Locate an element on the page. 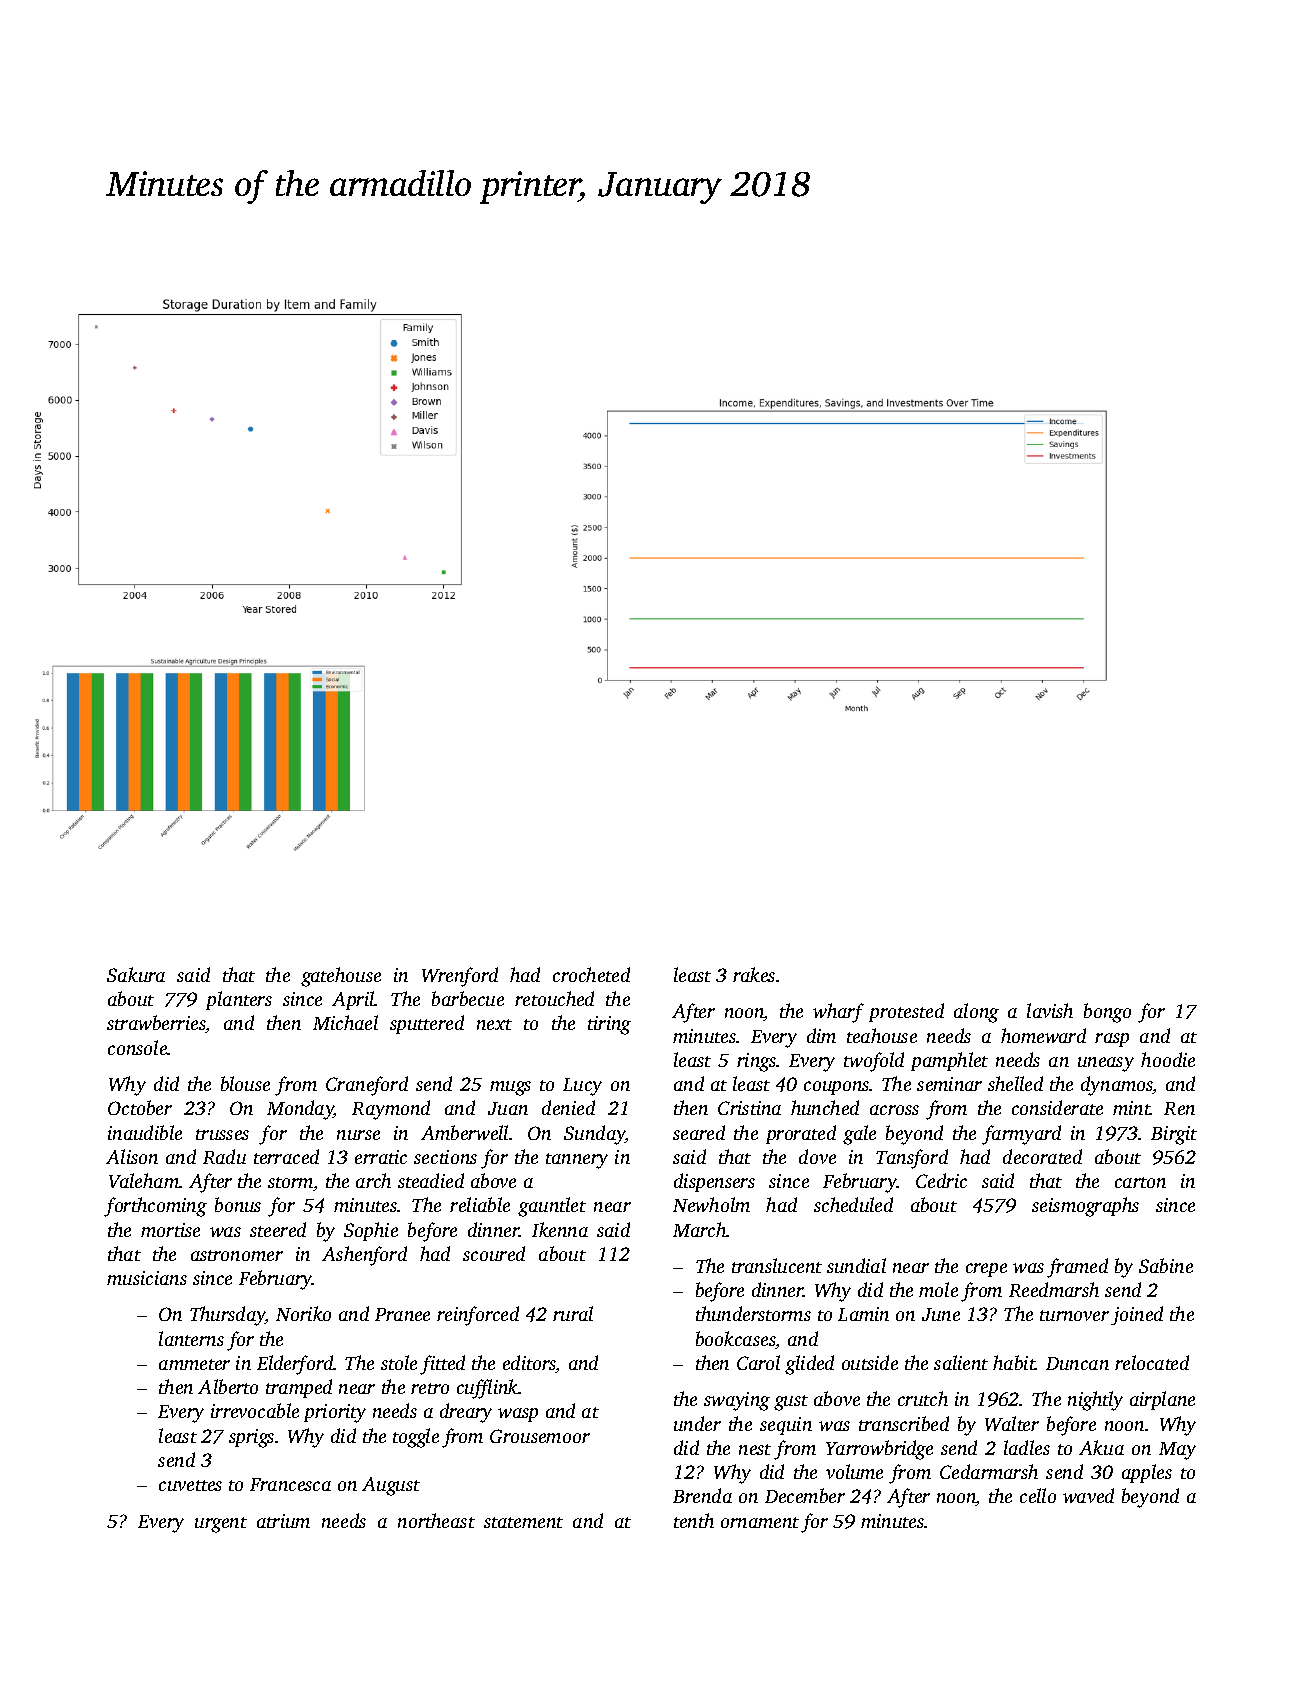  Wrenford is located at coordinates (460, 977).
